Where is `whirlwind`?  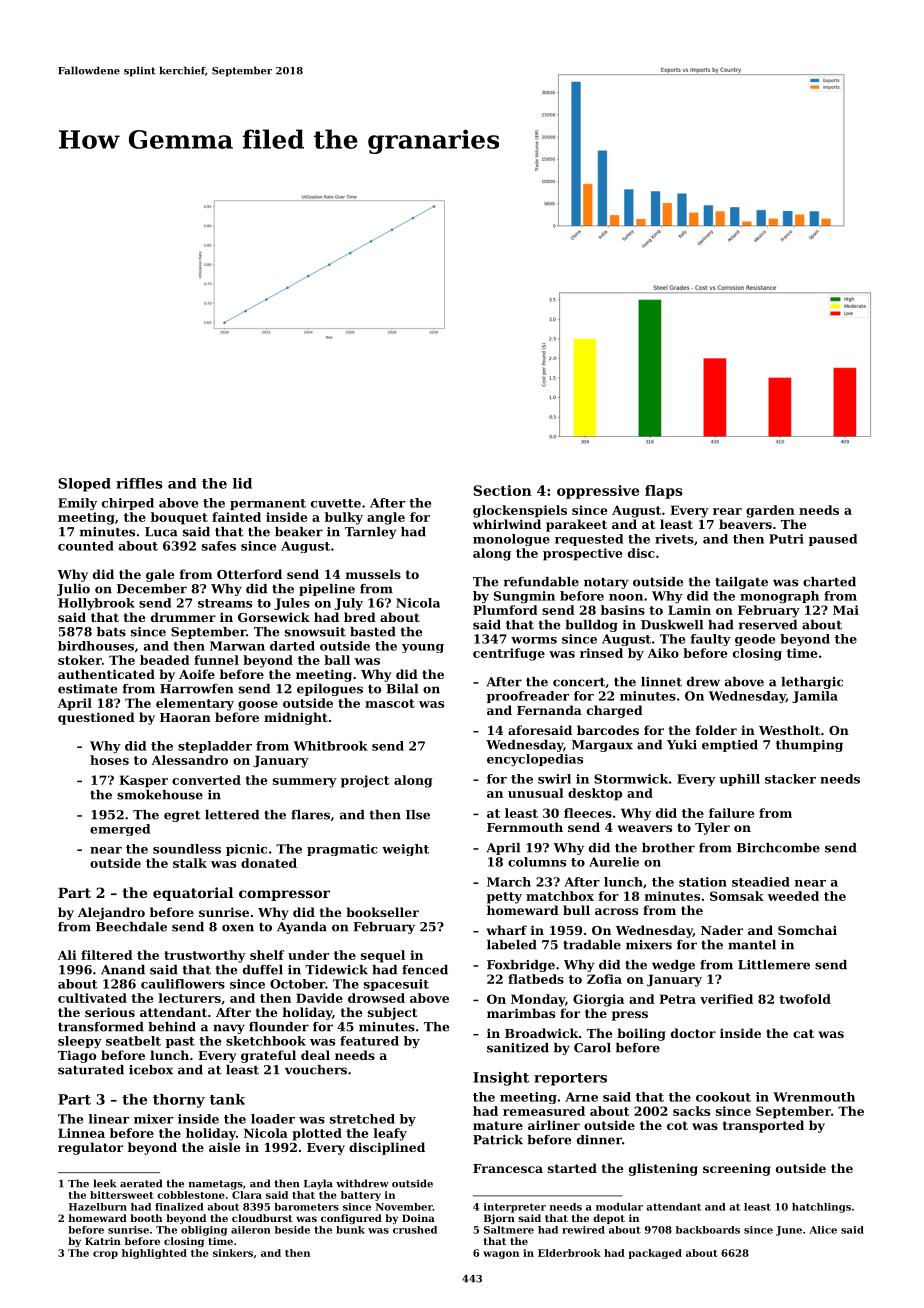
whirlwind is located at coordinates (507, 524).
